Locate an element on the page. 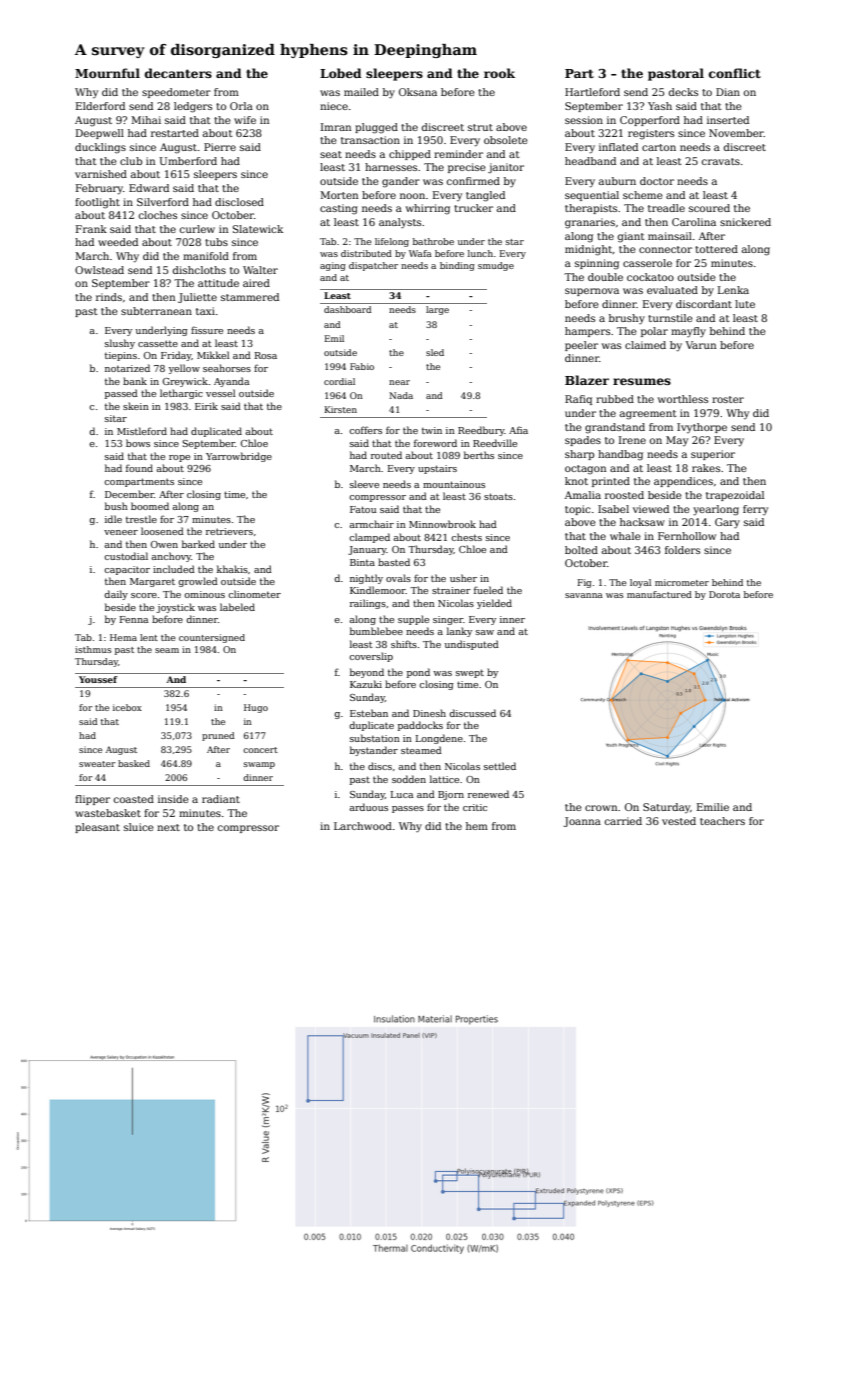 This page has width=849, height=1400. conflict is located at coordinates (735, 73).
